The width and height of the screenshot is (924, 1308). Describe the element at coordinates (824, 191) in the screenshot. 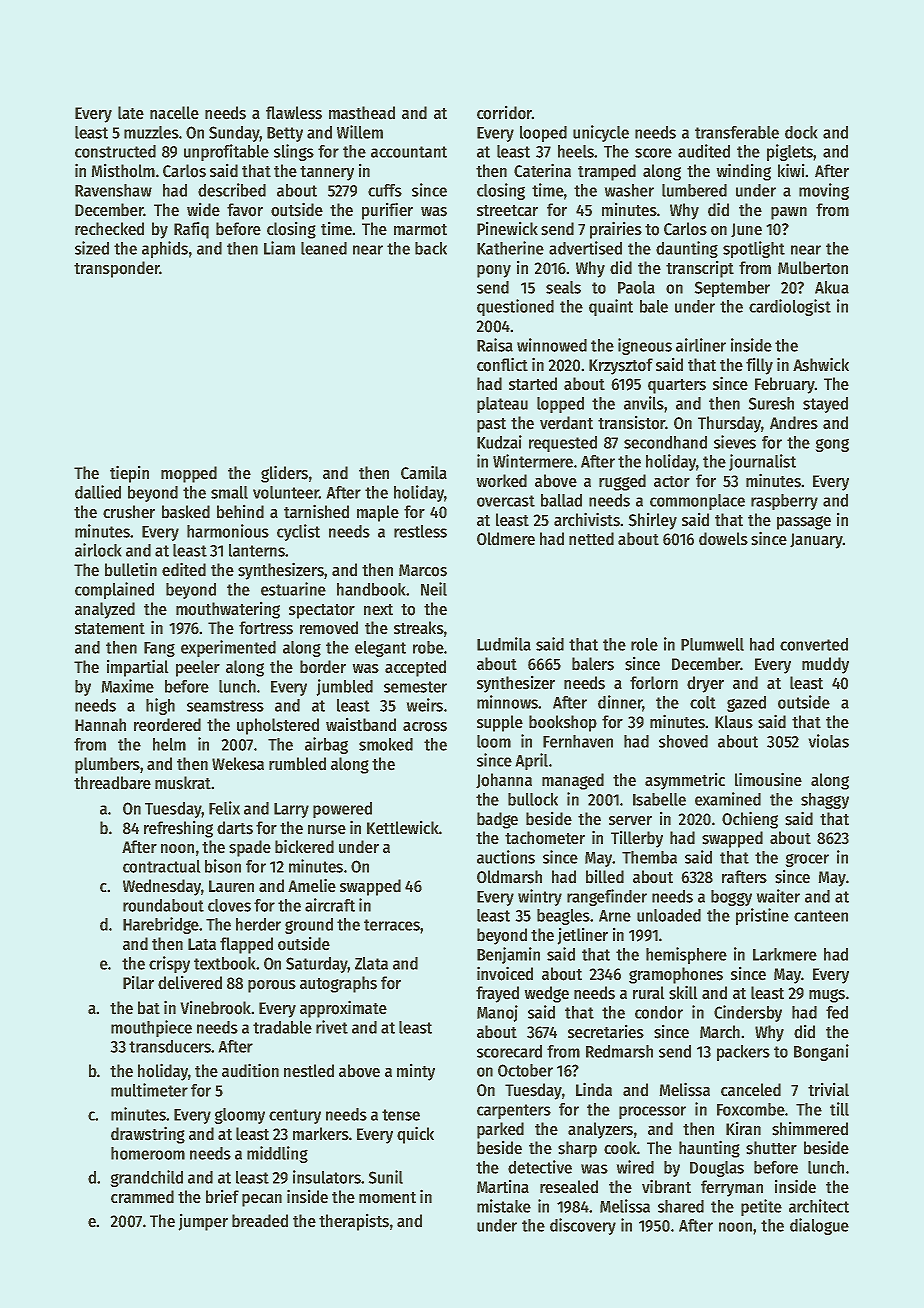

I see `moving` at that location.
